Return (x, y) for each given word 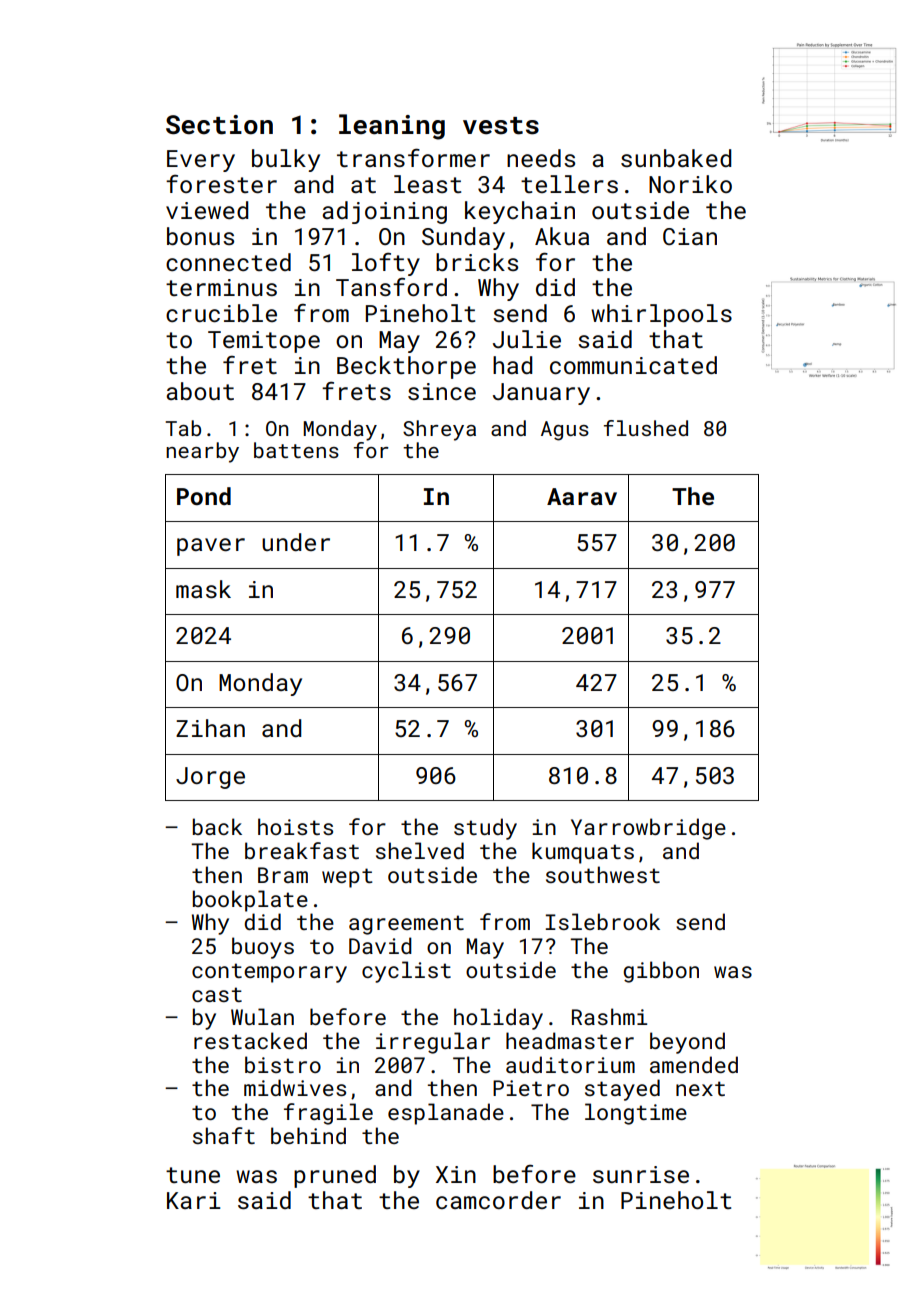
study (485, 829)
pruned (335, 1176)
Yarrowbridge (648, 829)
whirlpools (661, 315)
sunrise (641, 1174)
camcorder (498, 1200)
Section (219, 125)
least (427, 184)
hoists (295, 826)
